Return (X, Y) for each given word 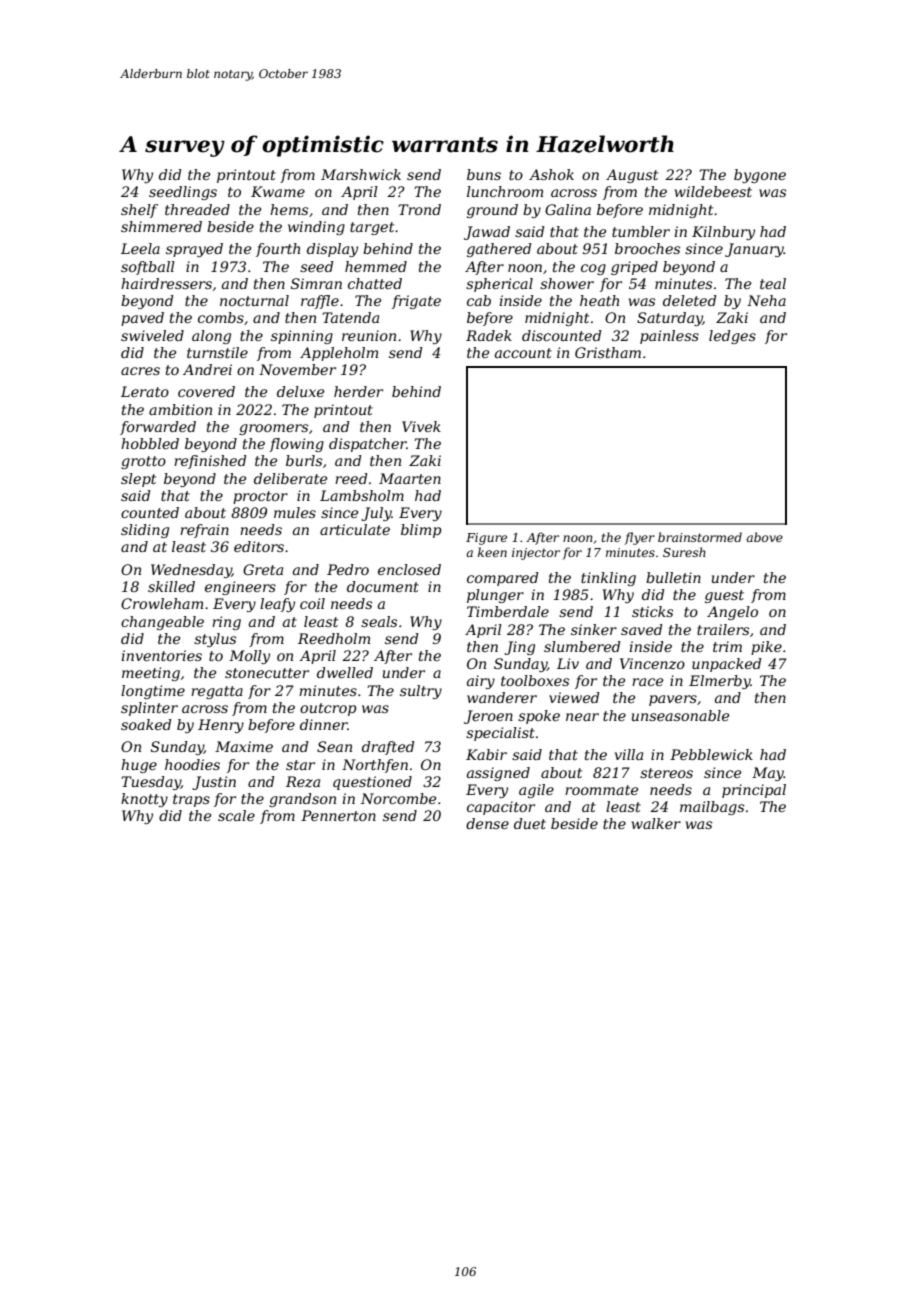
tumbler (641, 231)
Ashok (551, 174)
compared (502, 579)
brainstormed (700, 537)
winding (316, 228)
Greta (263, 569)
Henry (221, 726)
